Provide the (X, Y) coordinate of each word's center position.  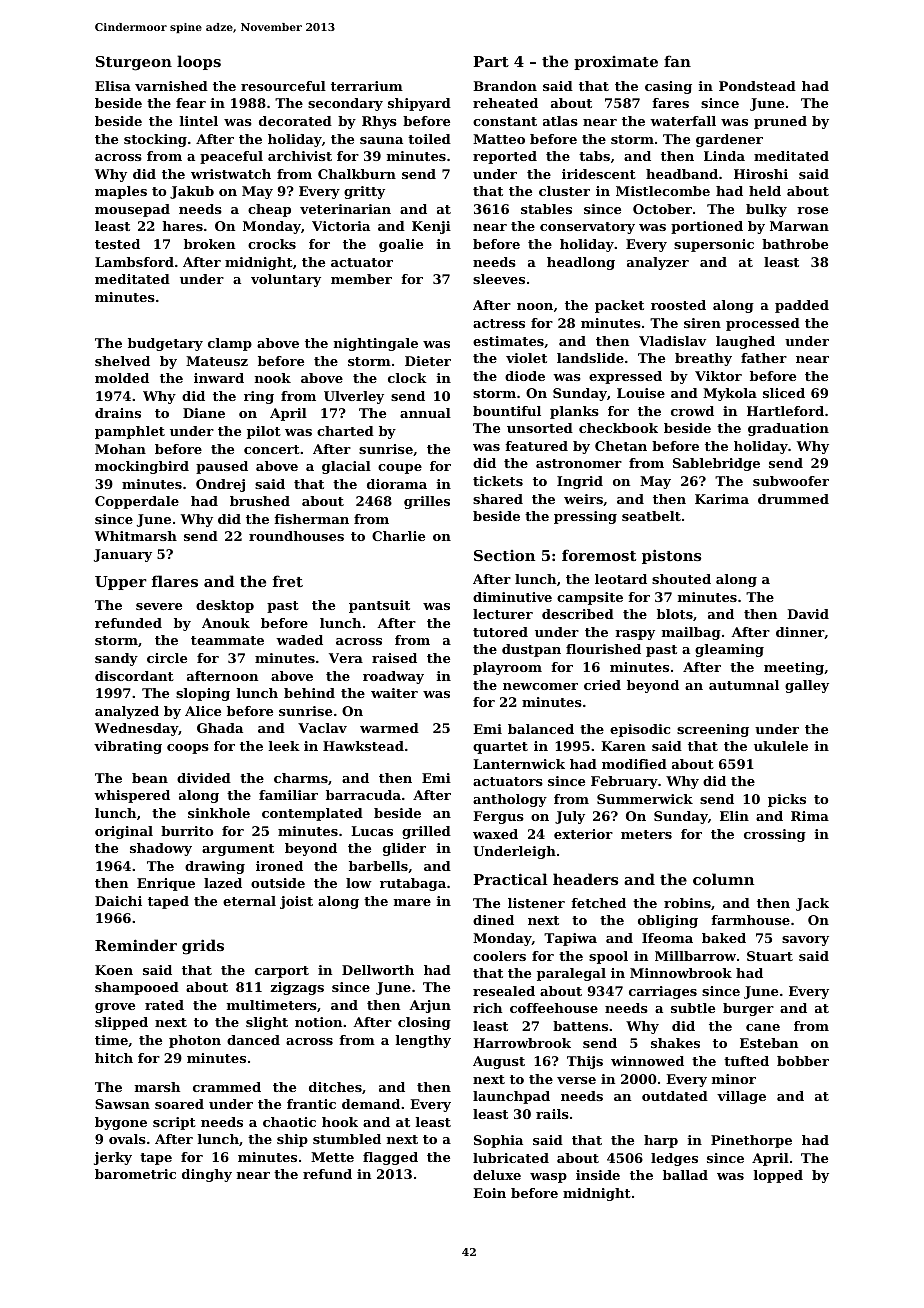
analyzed (127, 712)
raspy (635, 635)
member (361, 279)
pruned (780, 122)
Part (491, 61)
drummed (793, 499)
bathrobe (795, 244)
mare (412, 902)
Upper (121, 583)
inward (219, 378)
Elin (734, 816)
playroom (507, 668)
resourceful (283, 86)
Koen (114, 970)
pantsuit (379, 606)
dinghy (207, 1175)
